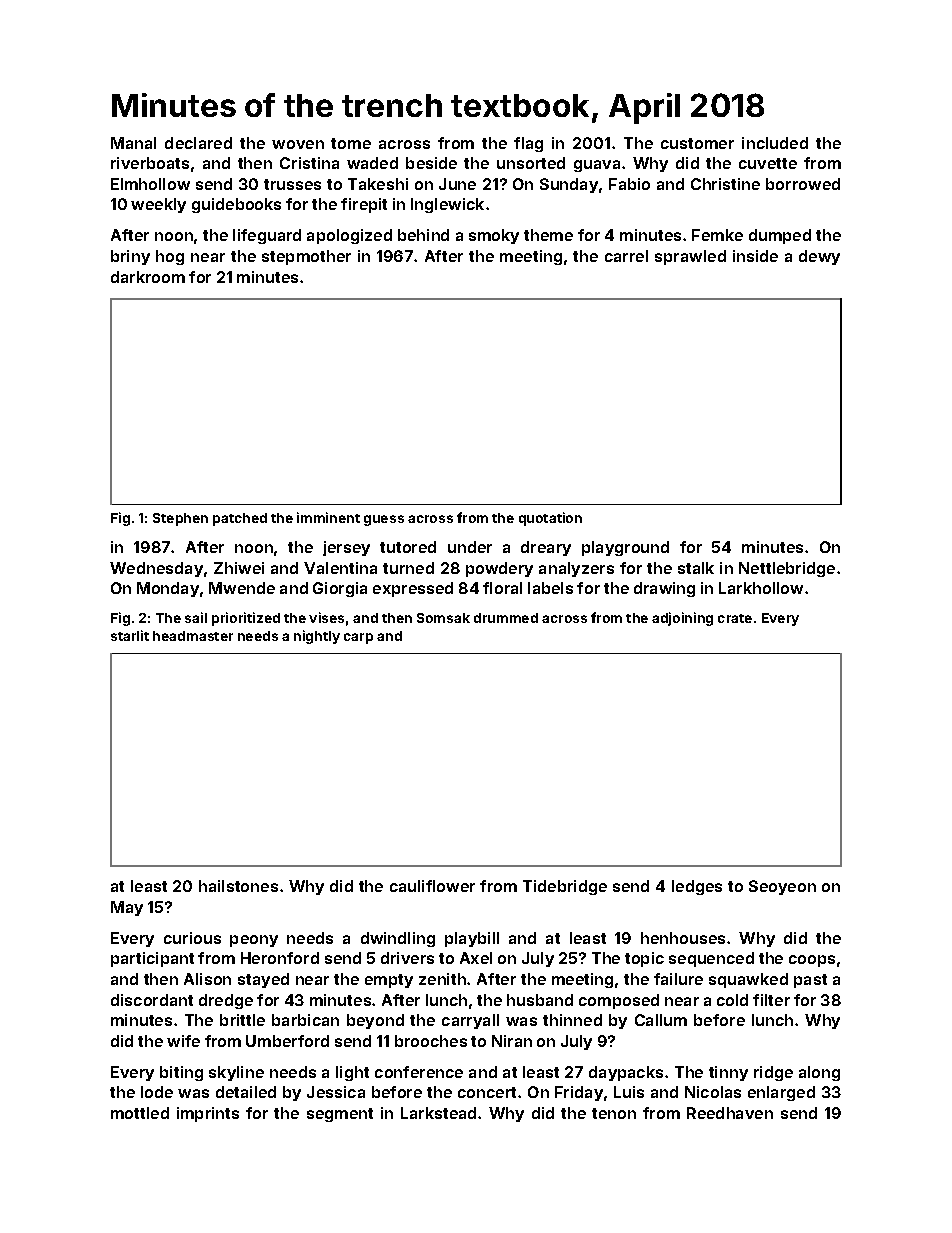 The width and height of the image is (952, 1233). I want to click on included, so click(775, 143).
